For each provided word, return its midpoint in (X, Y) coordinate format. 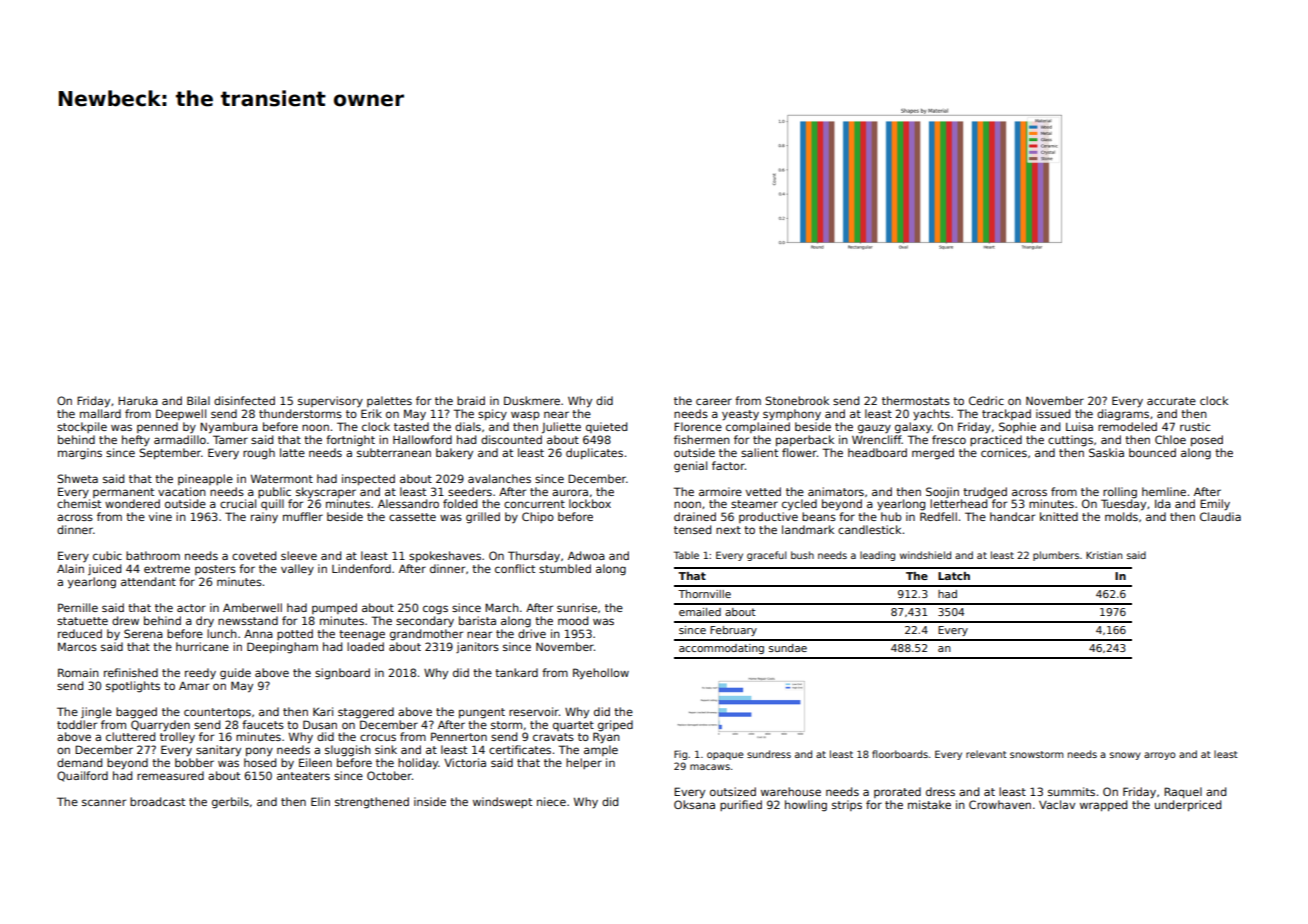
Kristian (1104, 555)
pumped (334, 608)
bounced (1152, 452)
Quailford (82, 776)
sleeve (299, 555)
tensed (692, 529)
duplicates (594, 453)
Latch (954, 576)
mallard (100, 413)
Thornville (704, 594)
